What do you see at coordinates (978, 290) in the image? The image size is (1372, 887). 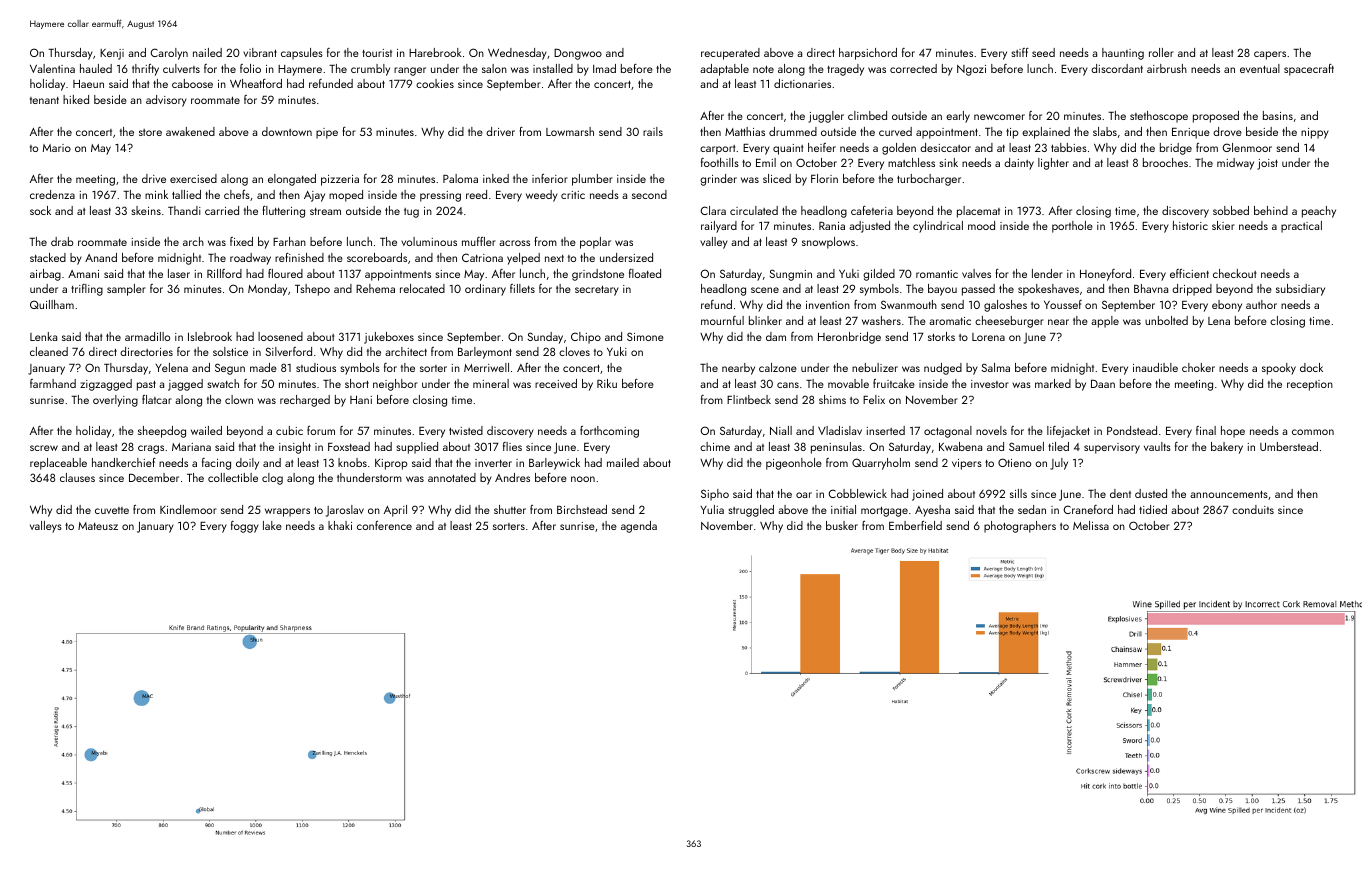 I see `passed` at bounding box center [978, 290].
